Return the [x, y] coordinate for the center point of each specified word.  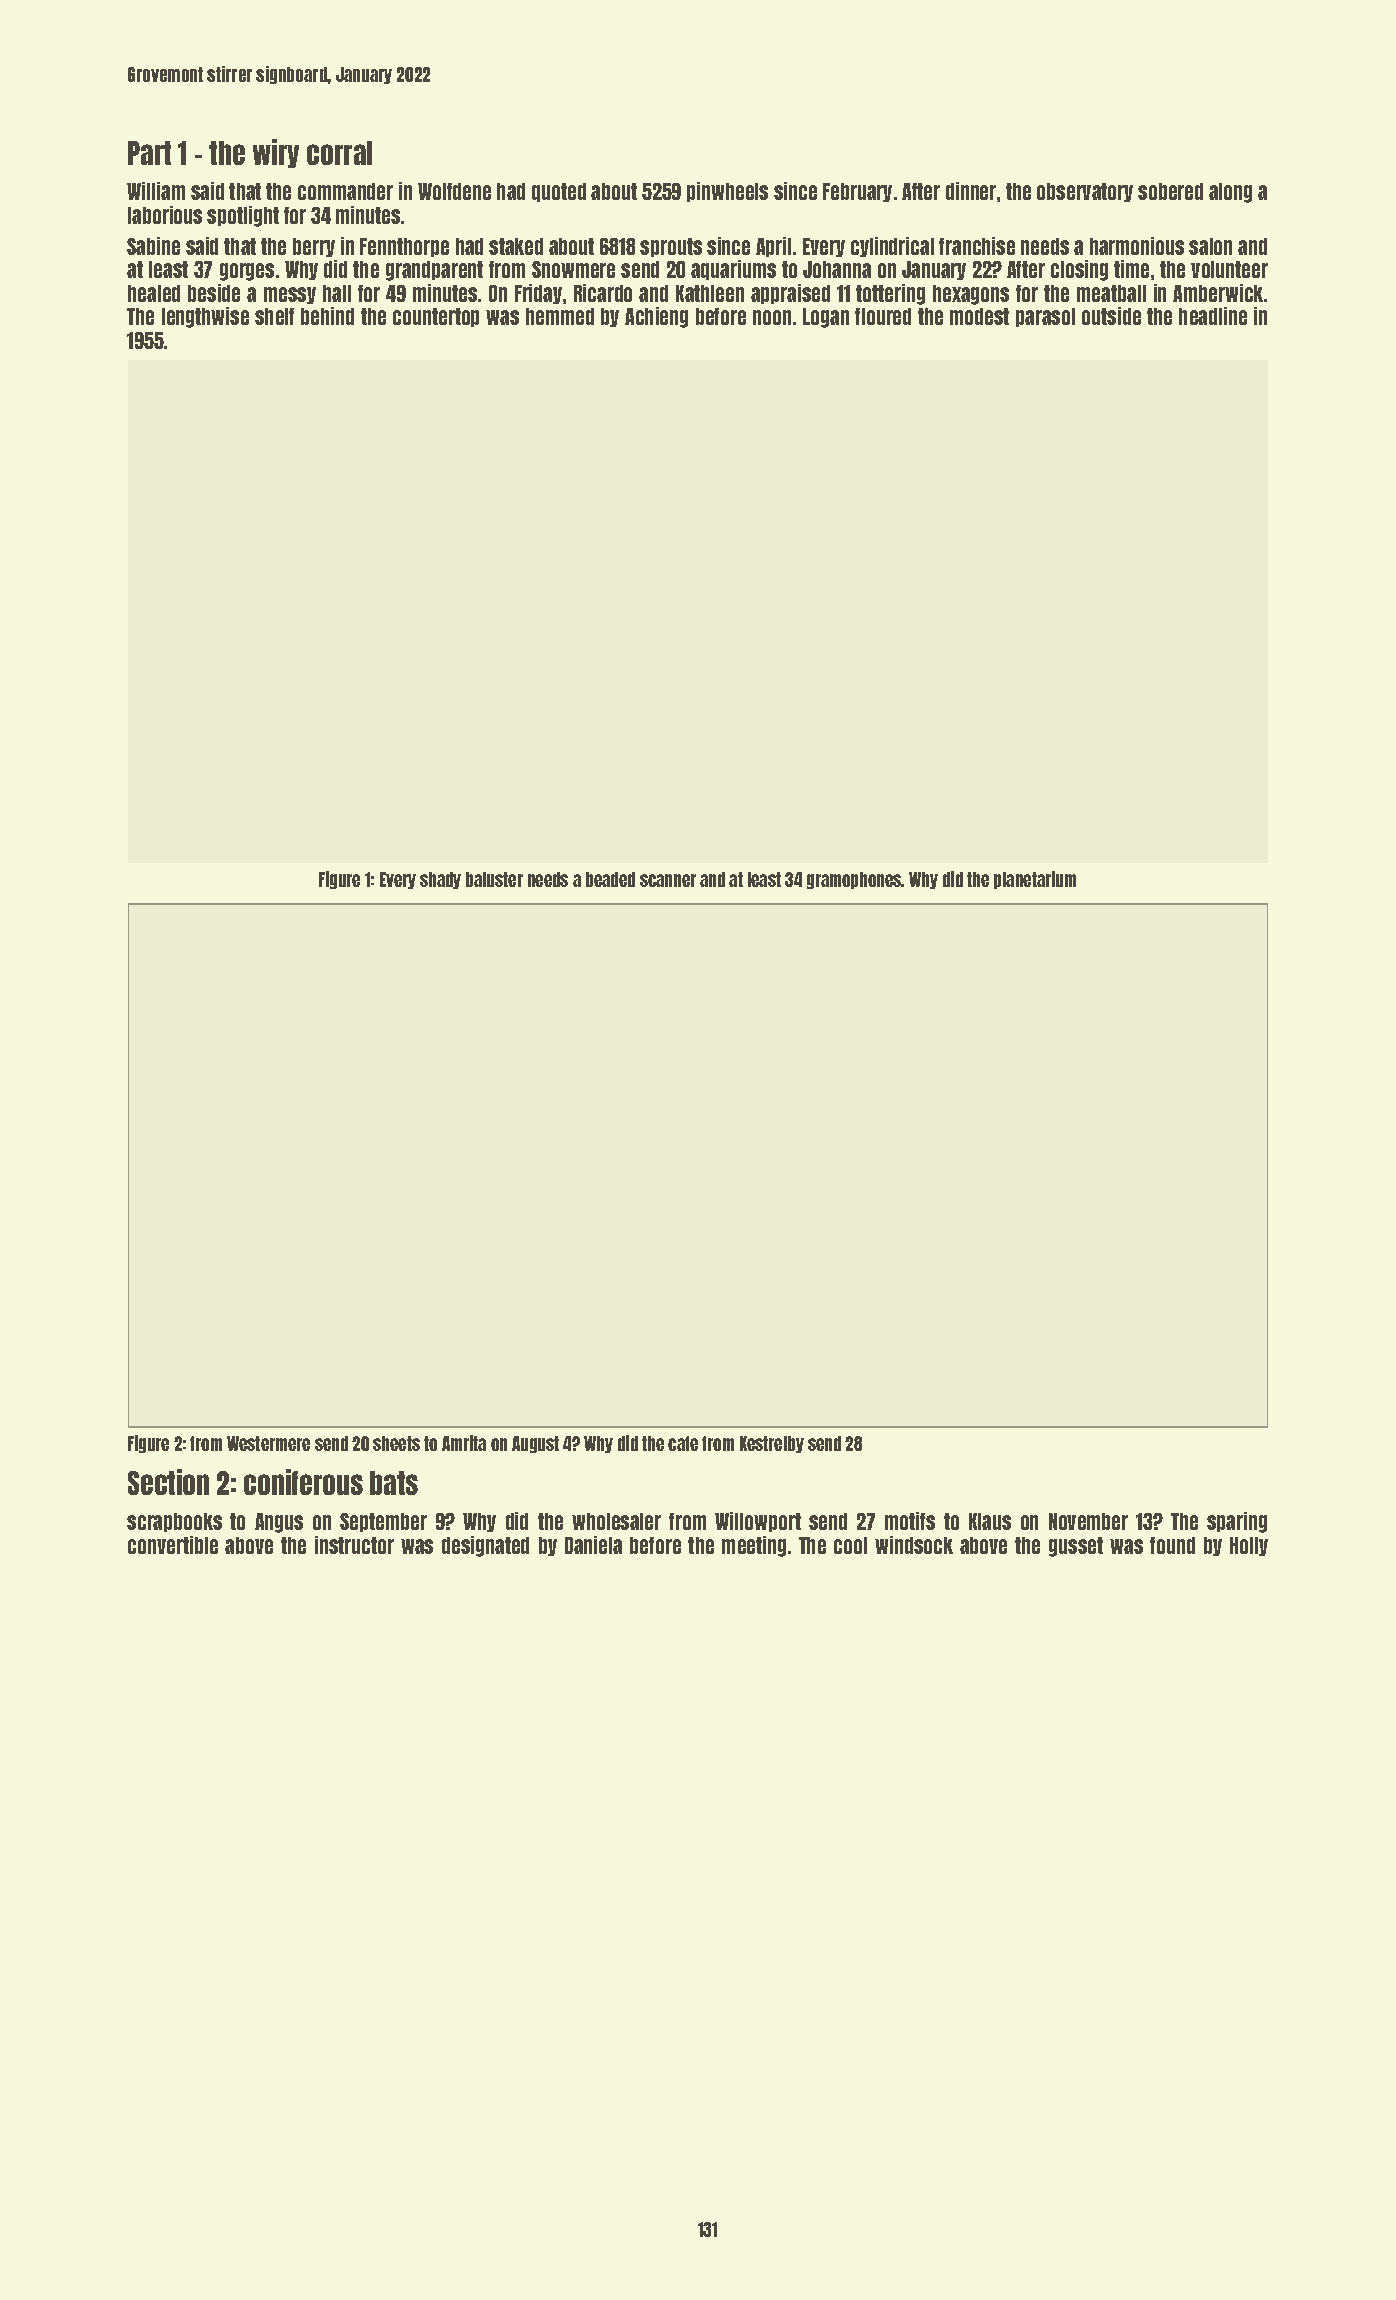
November [1088, 1521]
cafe [683, 1443]
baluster [494, 879]
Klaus [990, 1521]
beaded [610, 879]
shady [440, 880]
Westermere [268, 1443]
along [1230, 193]
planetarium [1035, 880]
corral [339, 153]
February [857, 192]
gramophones [854, 880]
